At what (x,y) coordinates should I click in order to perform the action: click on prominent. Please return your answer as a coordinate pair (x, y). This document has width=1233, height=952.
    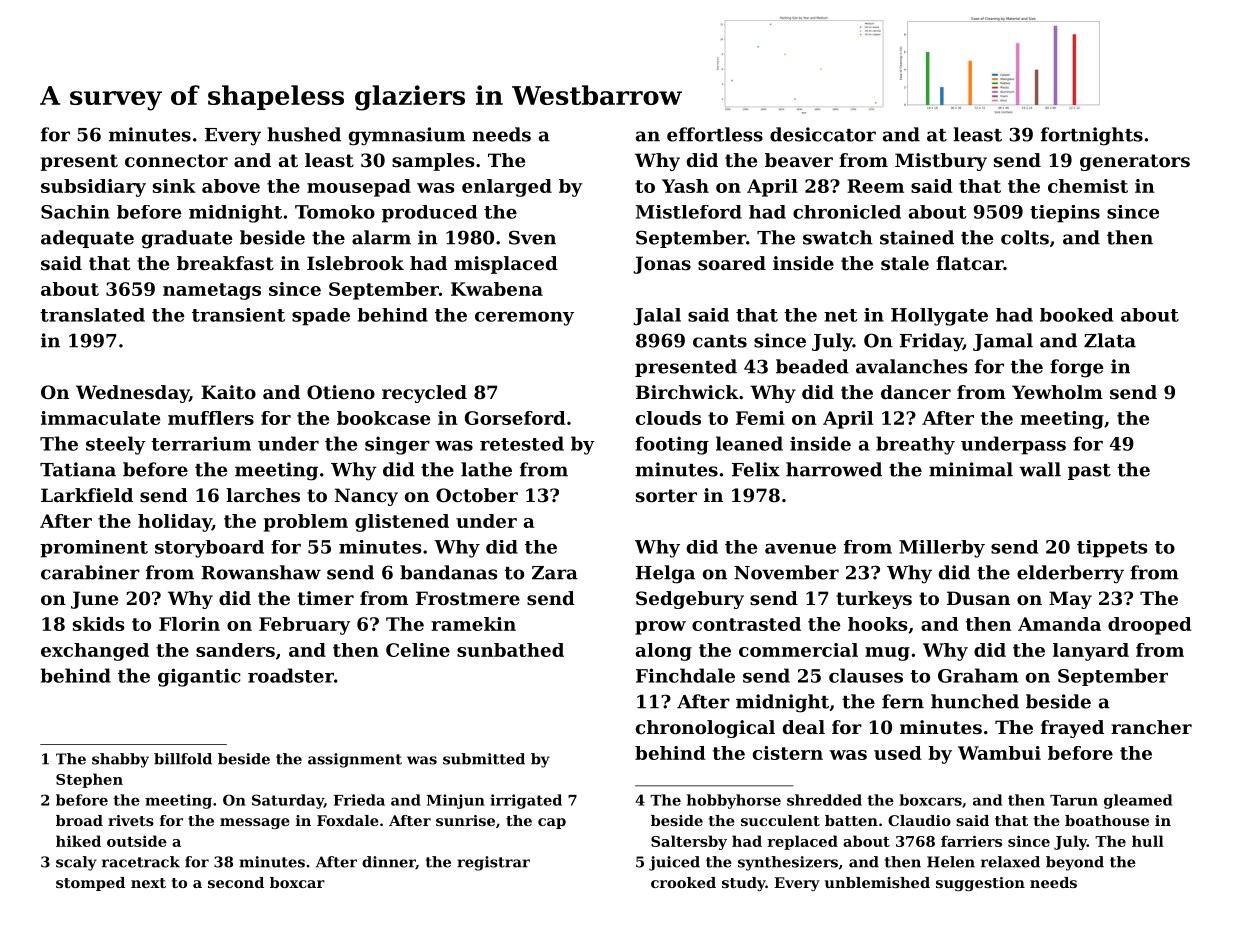
    Looking at the image, I should click on (94, 549).
